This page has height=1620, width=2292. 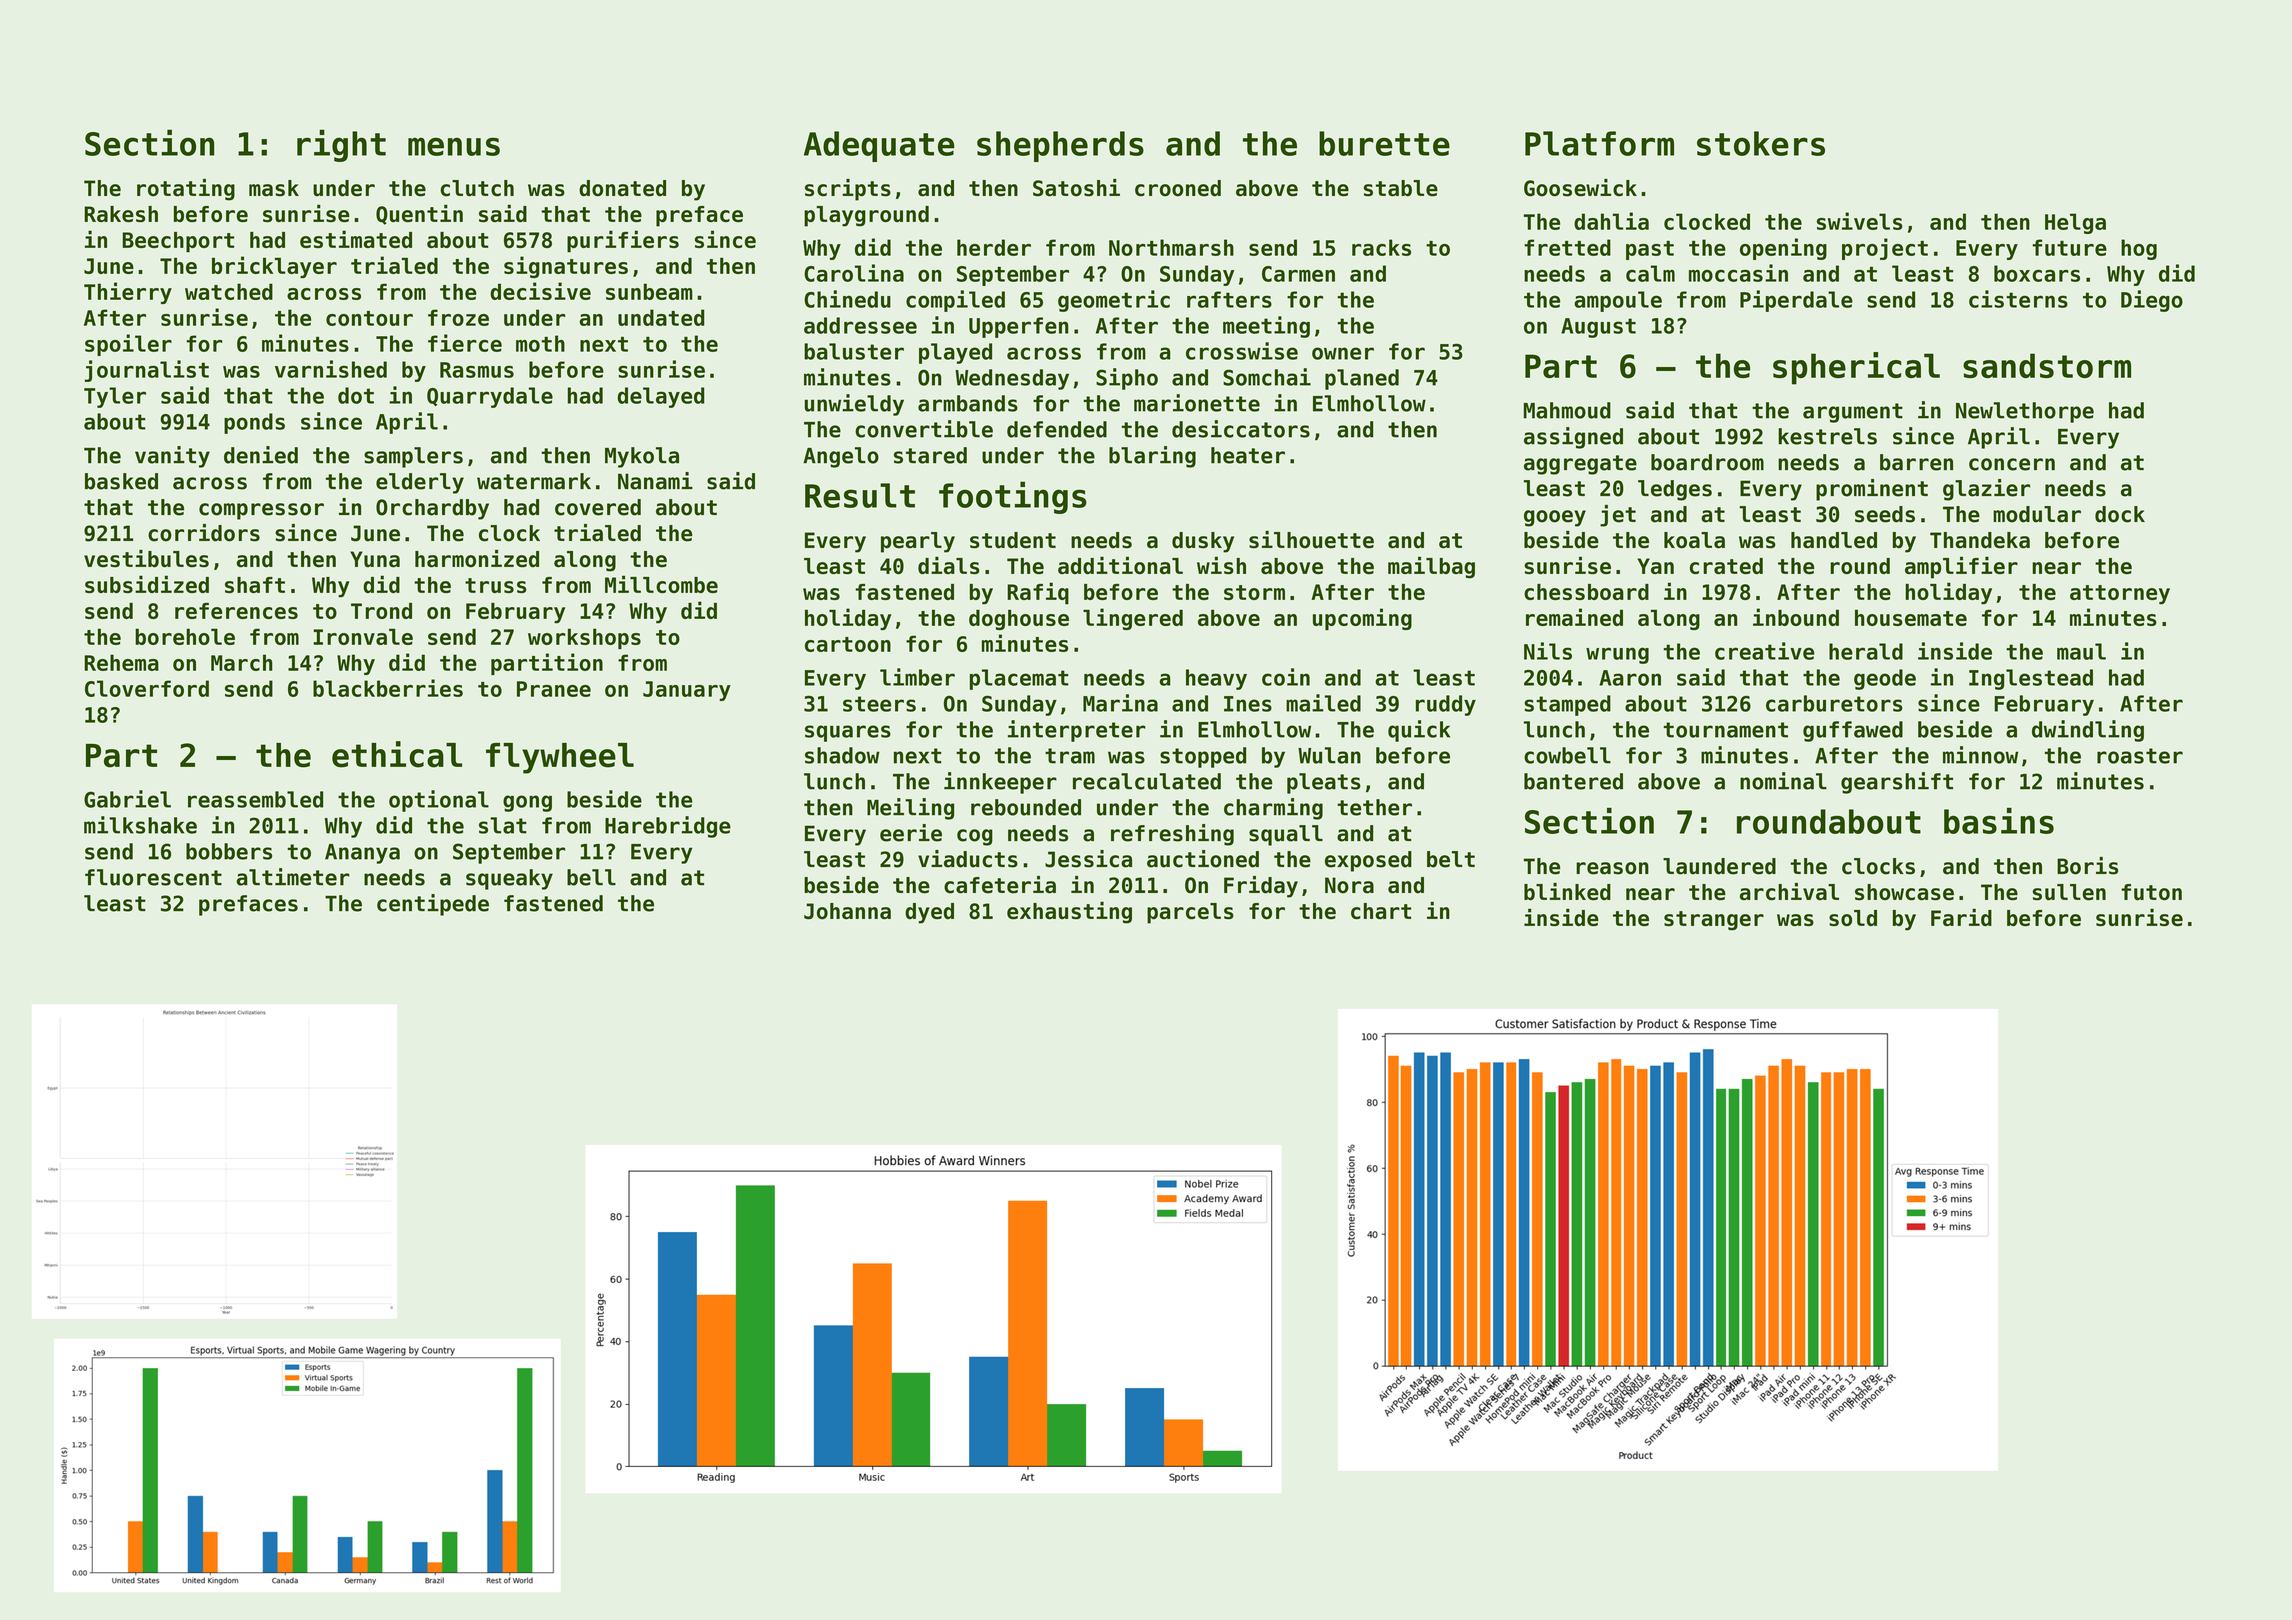 I want to click on burette, so click(x=1384, y=143).
